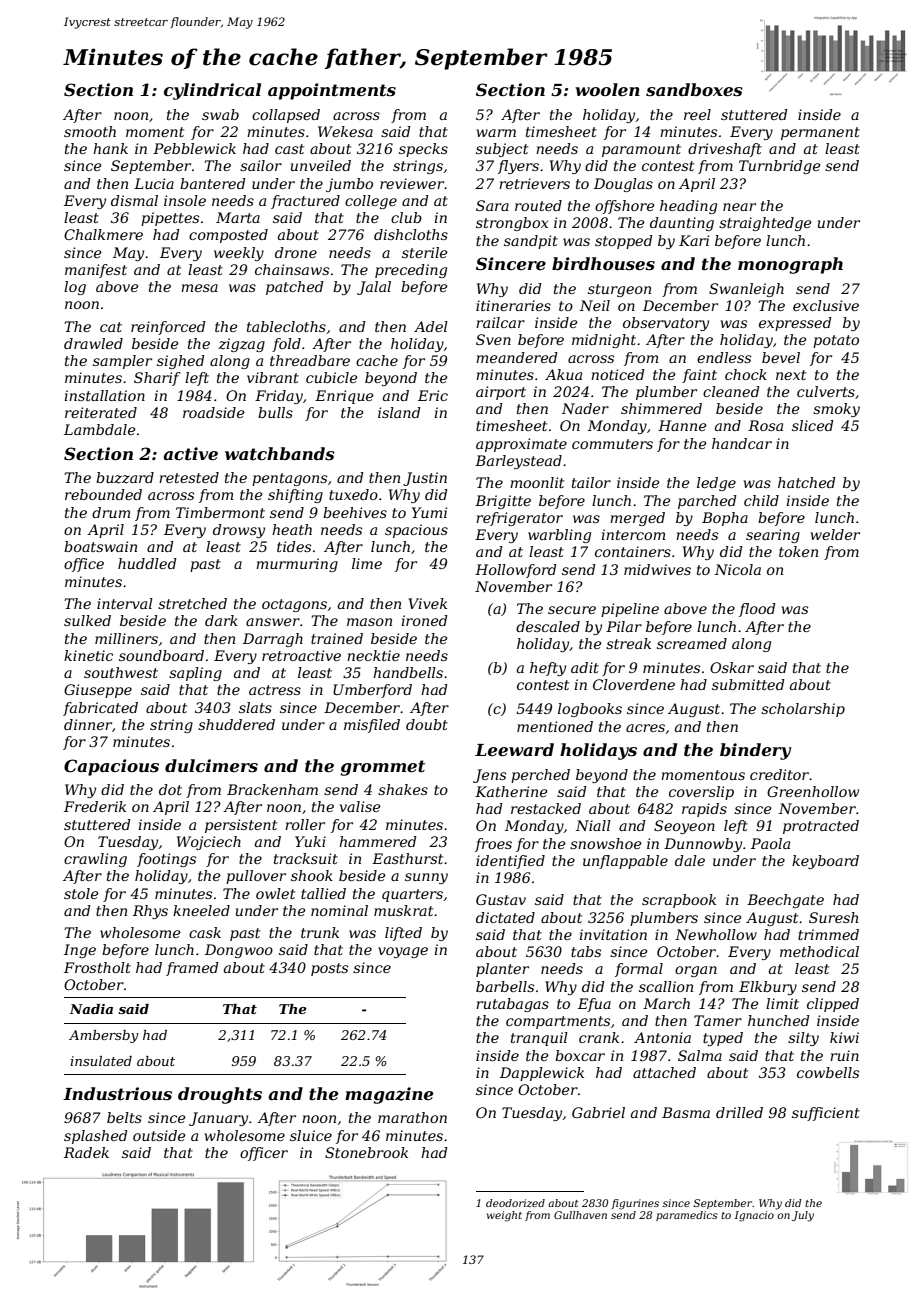 The height and width of the document is (1308, 924). I want to click on Justin, so click(425, 479).
